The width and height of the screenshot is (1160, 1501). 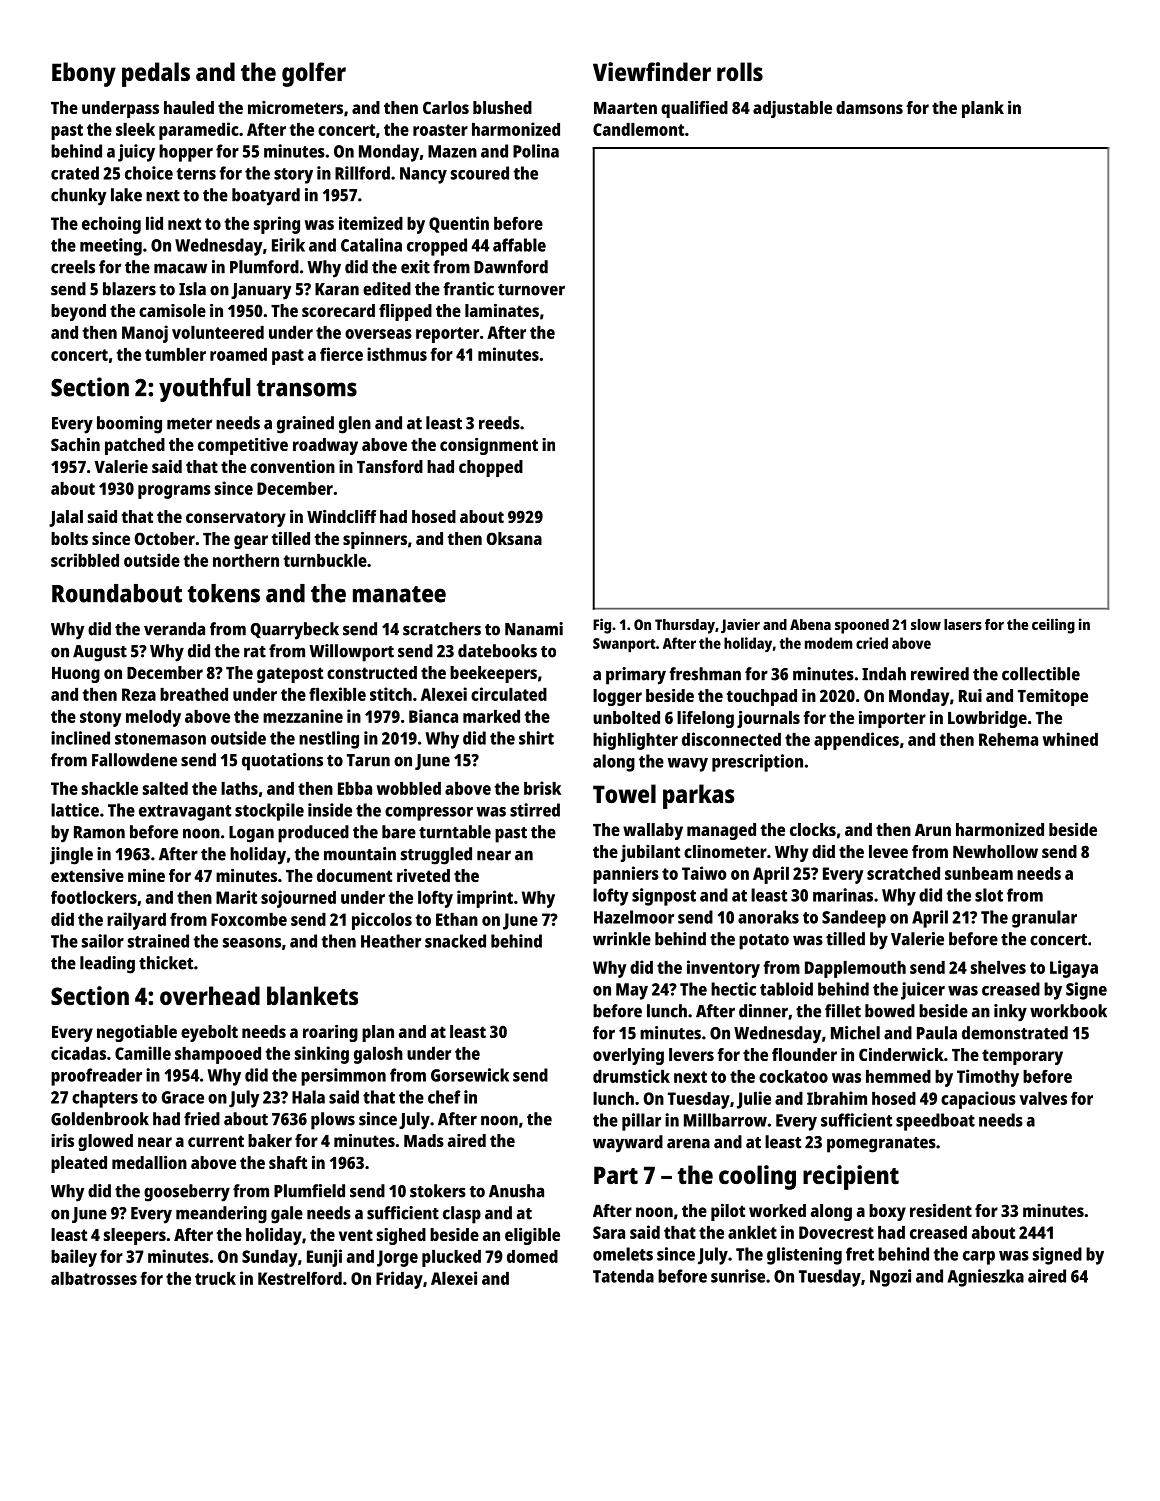 I want to click on appendices, so click(x=856, y=741).
